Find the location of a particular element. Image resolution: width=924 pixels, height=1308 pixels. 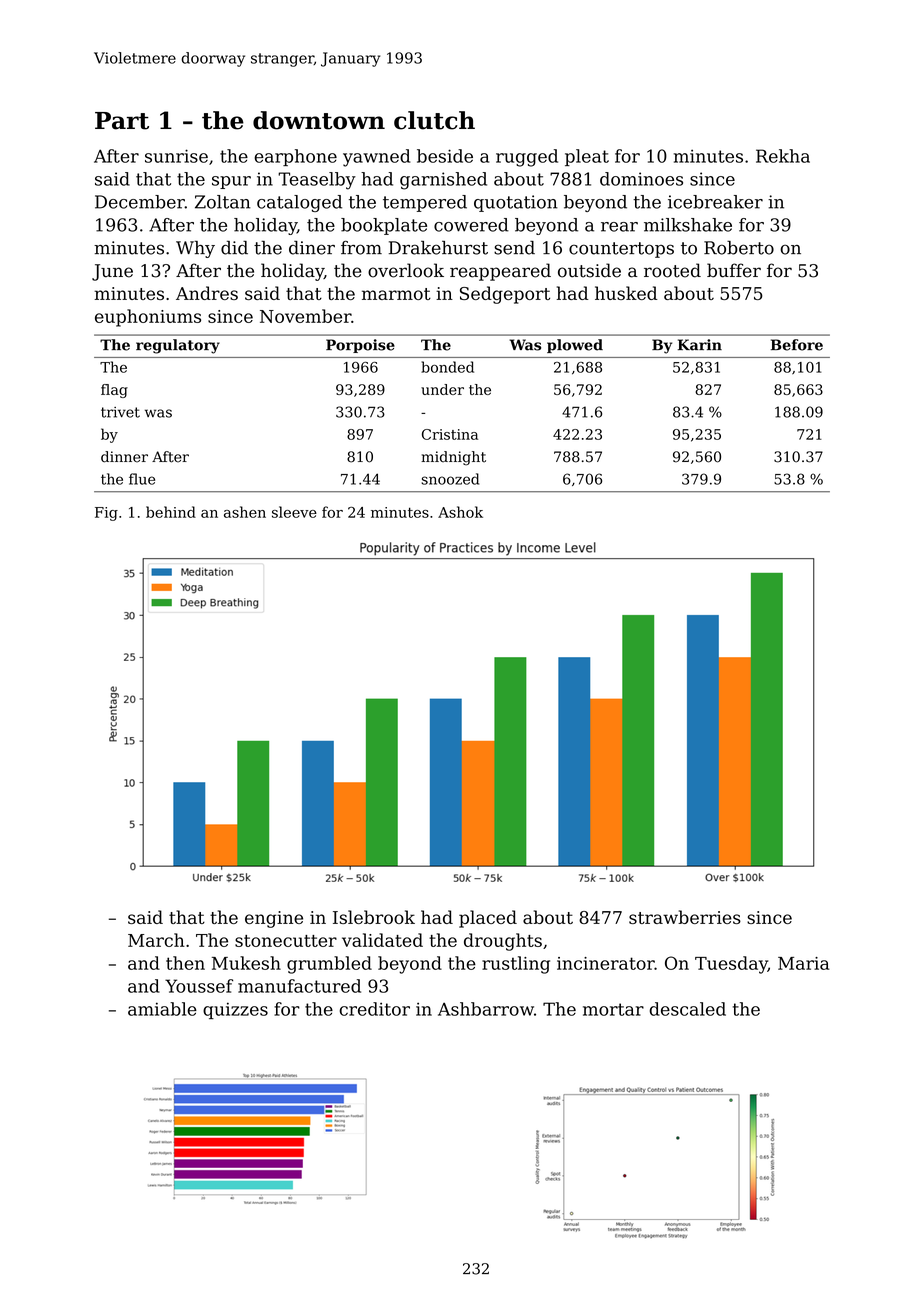

placed is located at coordinates (488, 919).
